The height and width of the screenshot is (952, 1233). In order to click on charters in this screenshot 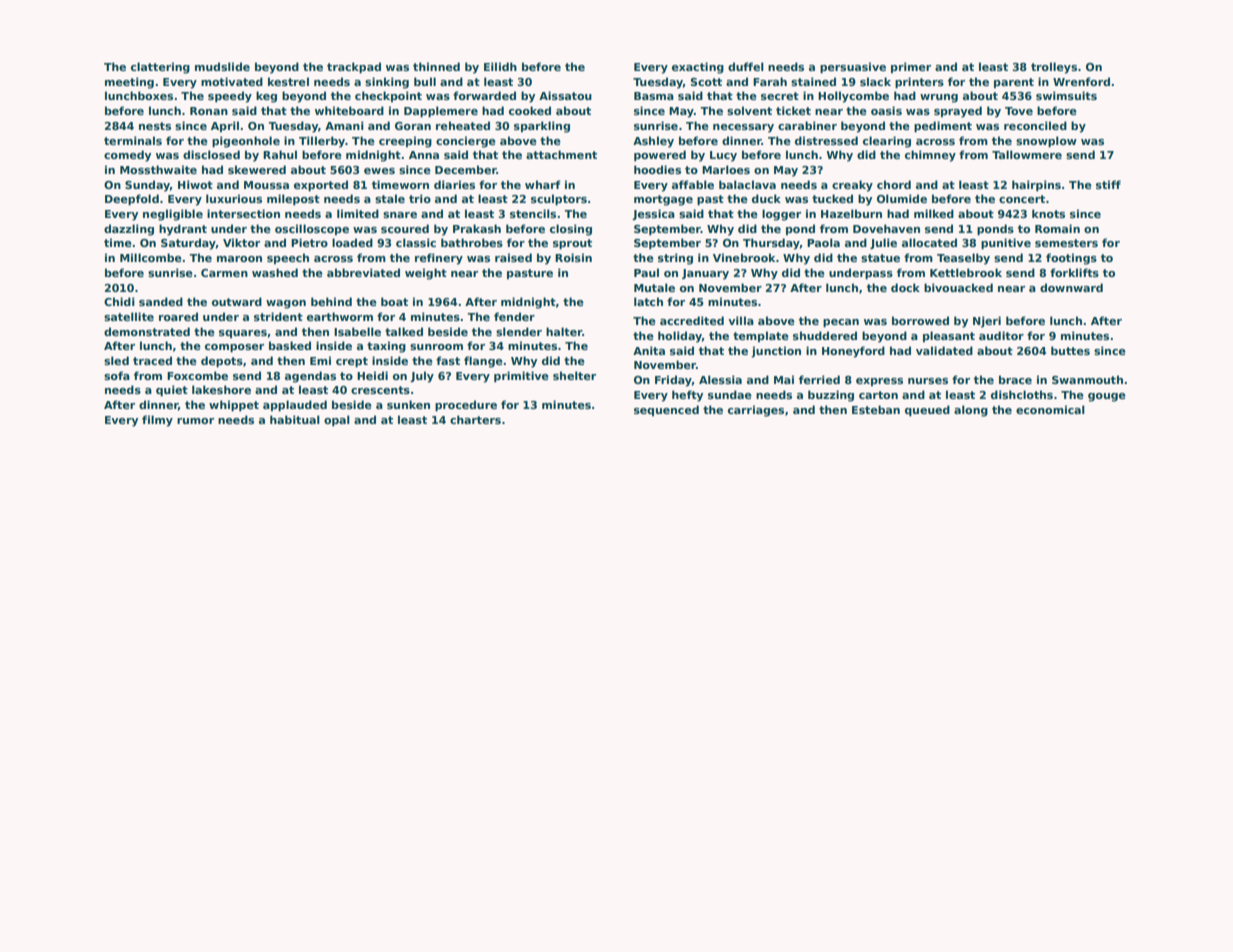, I will do `click(475, 419)`.
